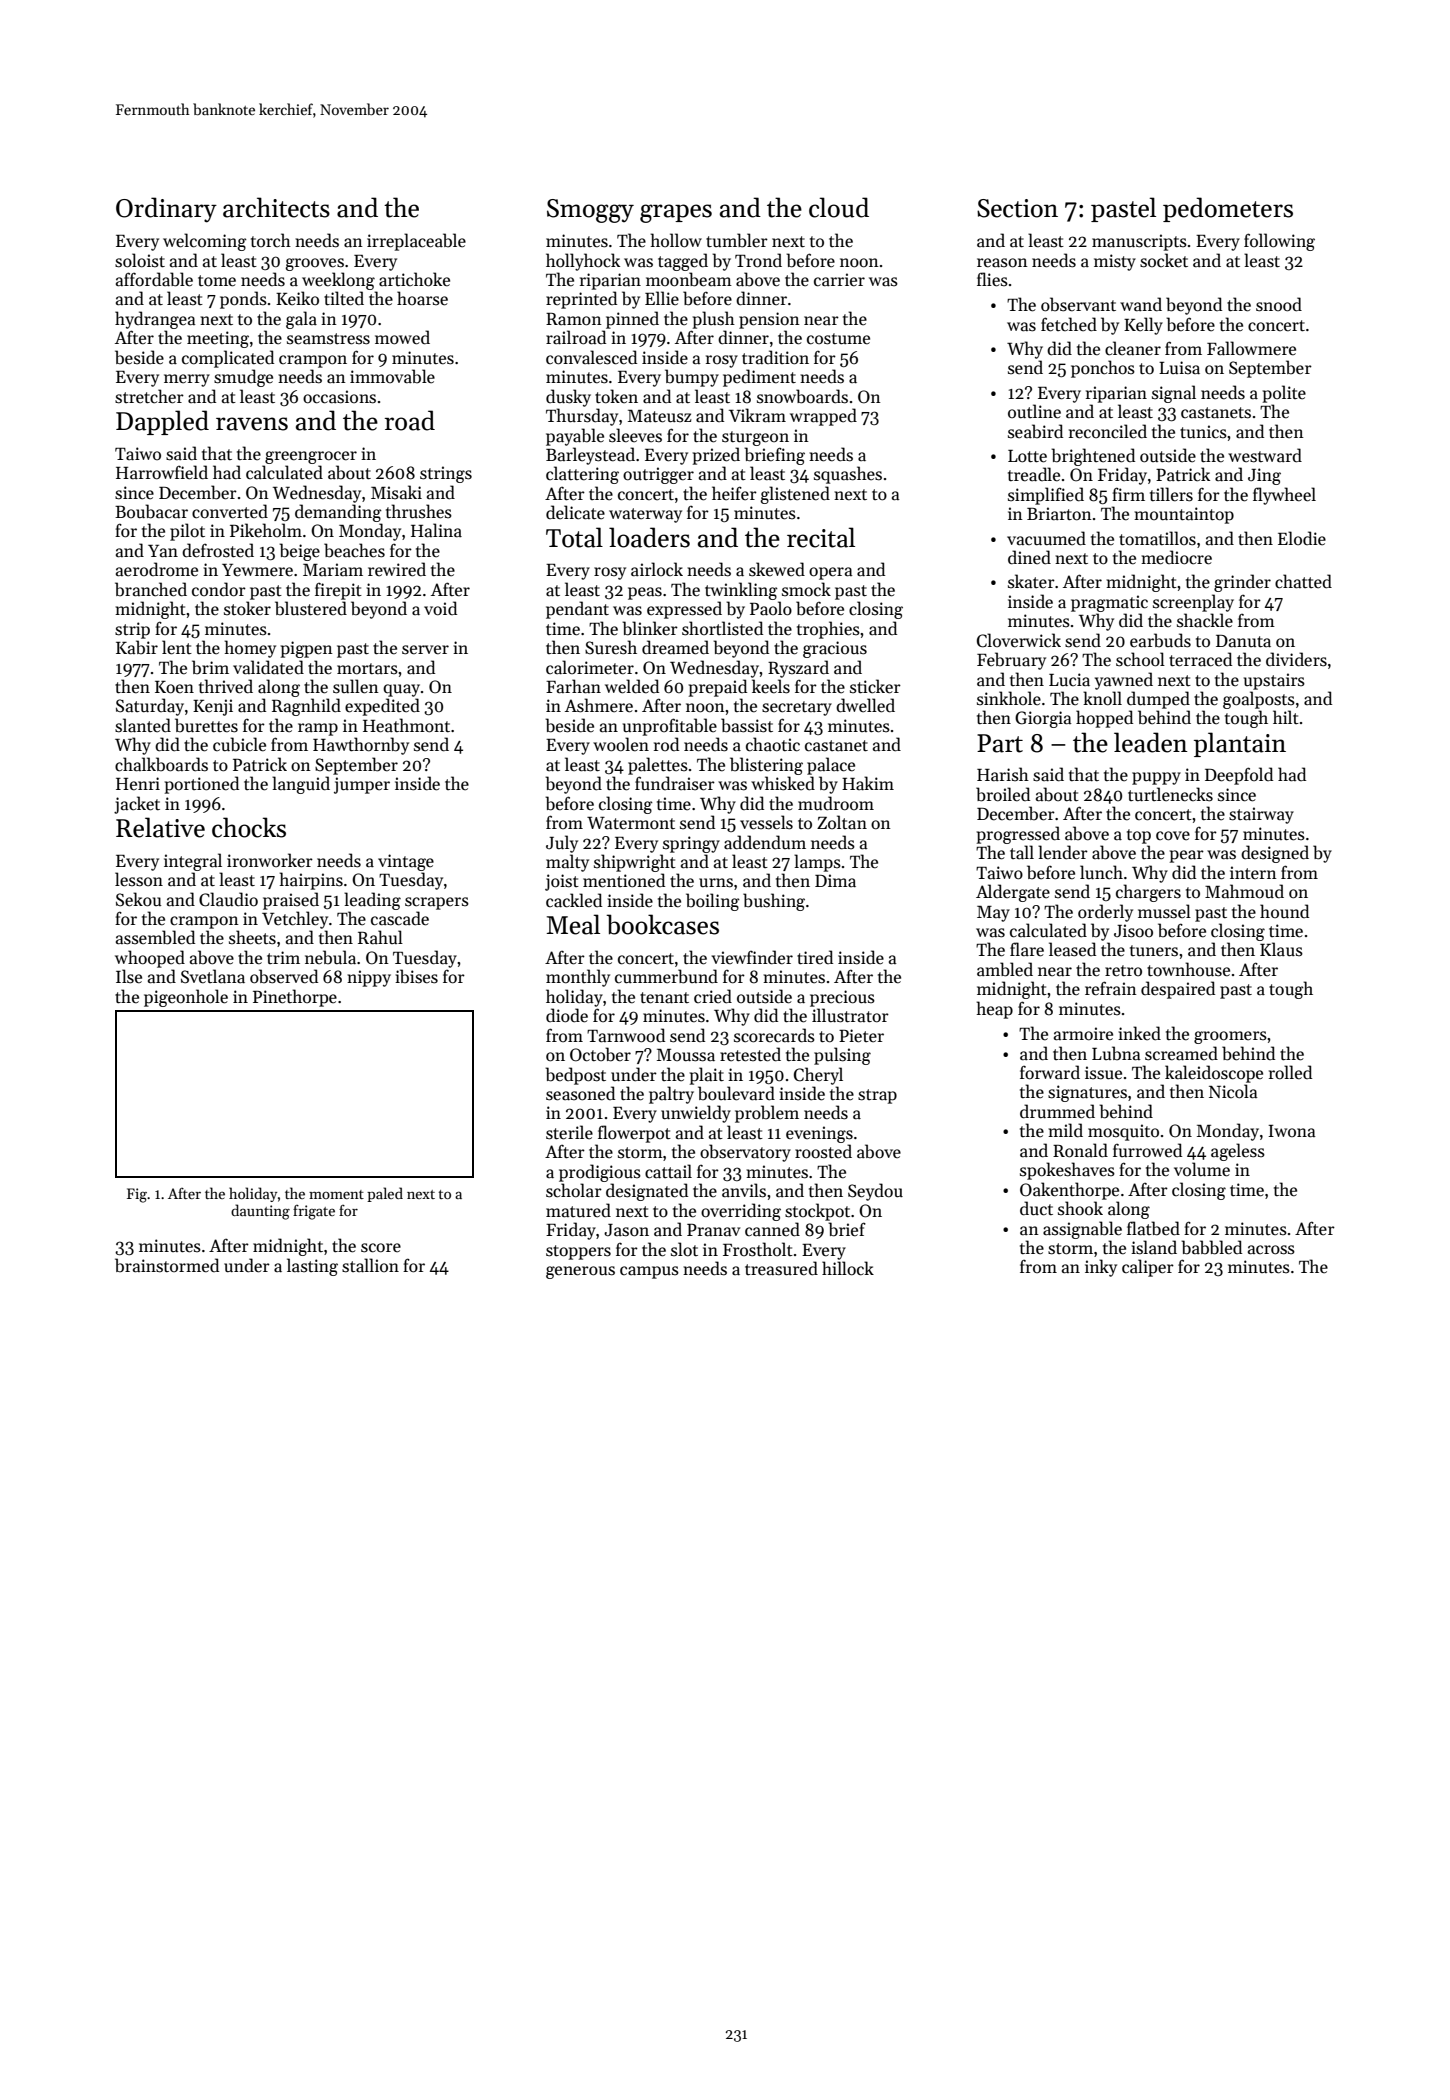 The height and width of the screenshot is (2100, 1450). What do you see at coordinates (336, 1194) in the screenshot?
I see `moment` at bounding box center [336, 1194].
